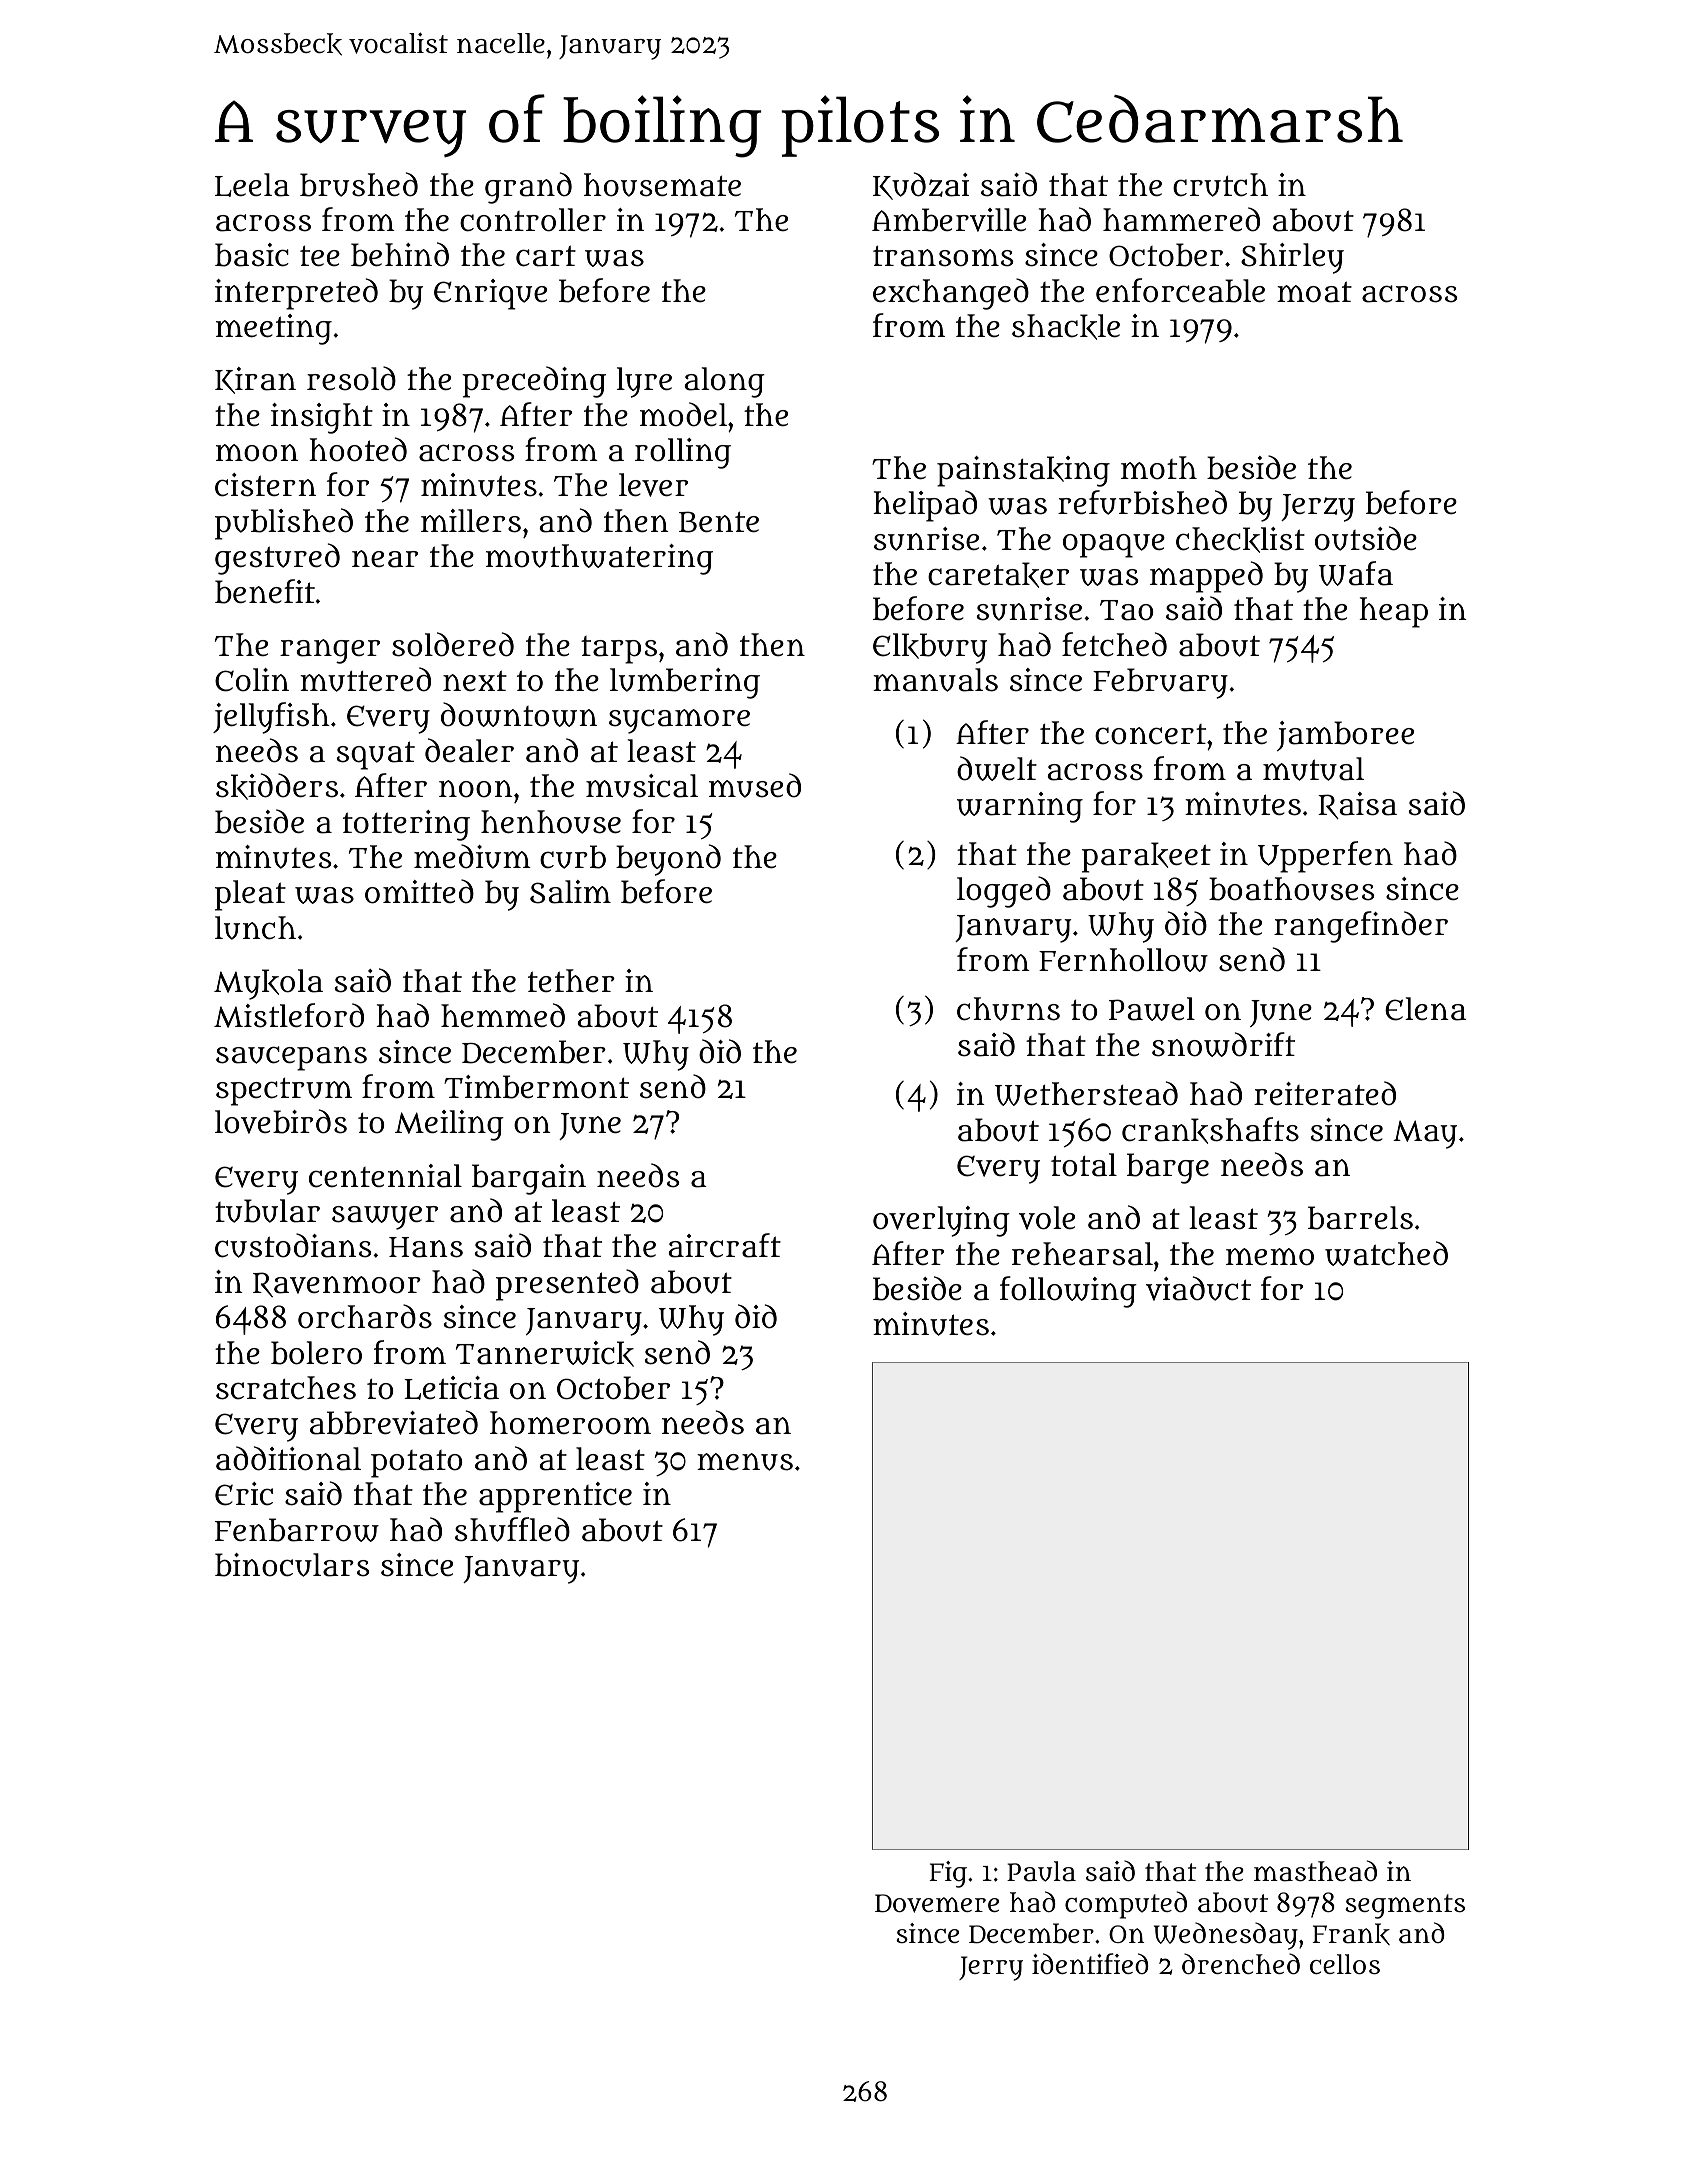 The height and width of the screenshot is (2178, 1683). Describe the element at coordinates (662, 185) in the screenshot. I see `housemate` at that location.
